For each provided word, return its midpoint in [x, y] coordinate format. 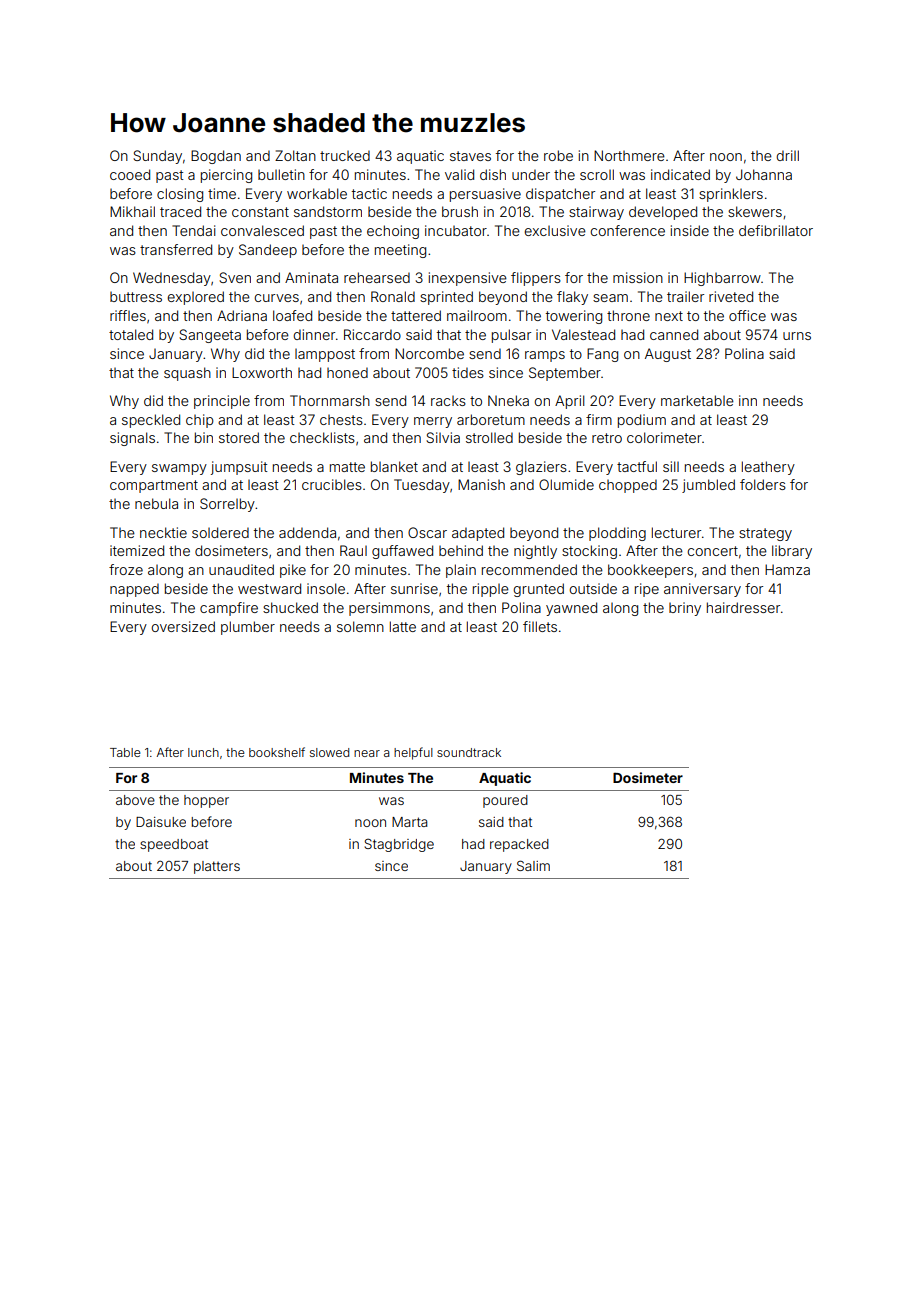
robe [558, 155]
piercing [226, 176]
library [792, 552]
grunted [538, 590]
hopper [206, 801]
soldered [220, 532]
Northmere [629, 155]
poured [505, 801]
